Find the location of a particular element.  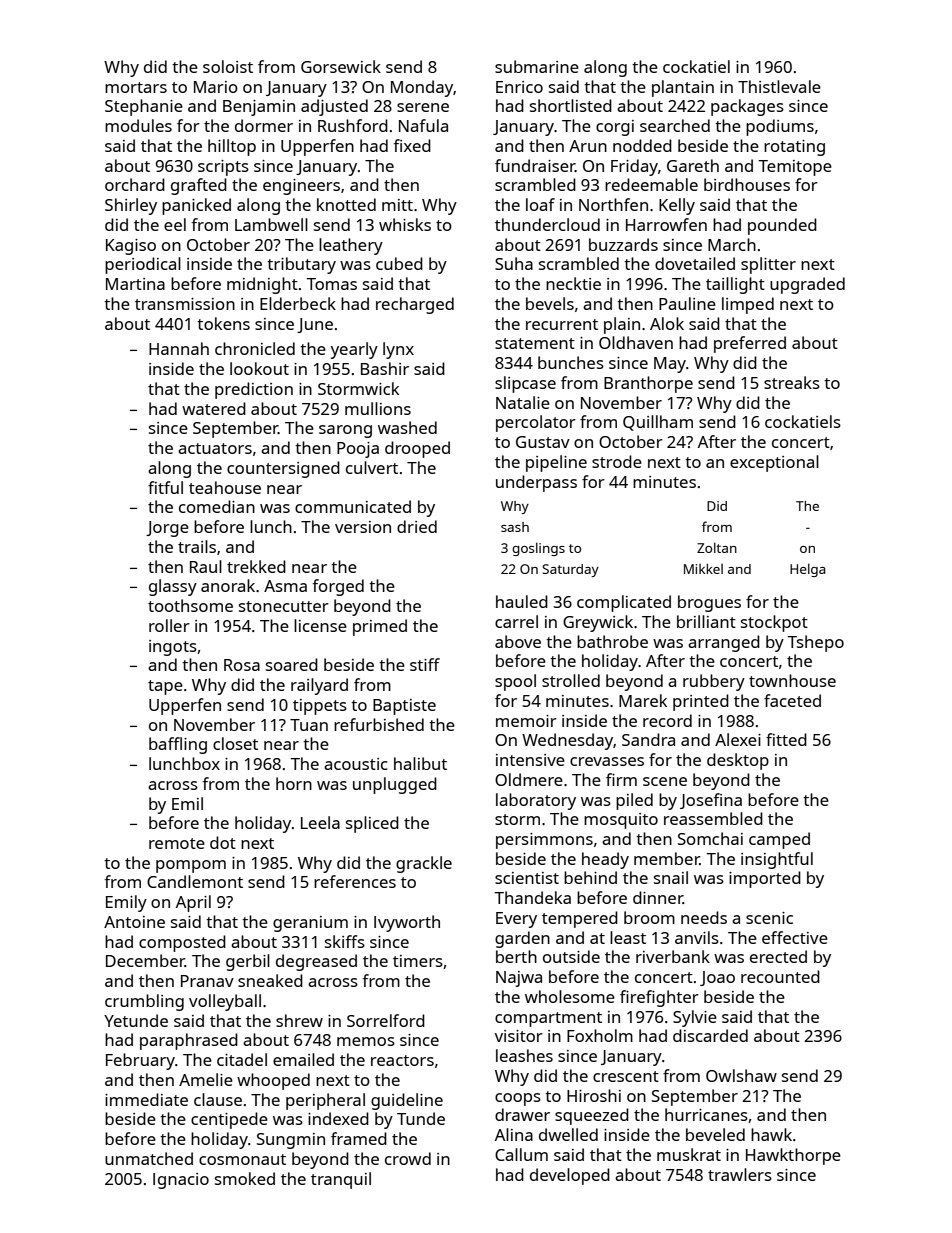

yearly is located at coordinates (354, 350).
